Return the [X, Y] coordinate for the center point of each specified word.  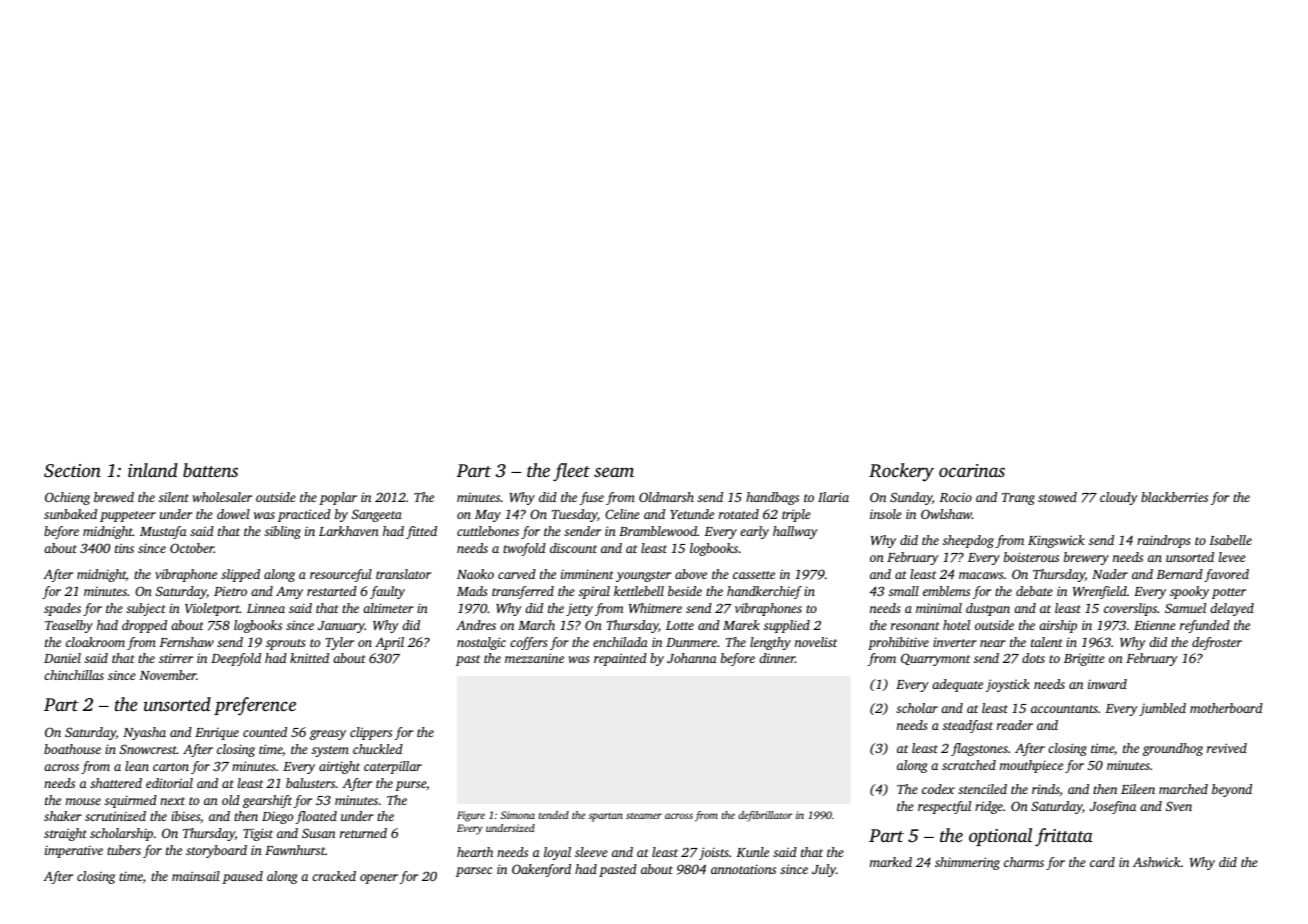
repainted [620, 659]
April [389, 643]
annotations [743, 869]
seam [614, 472]
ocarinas [972, 470]
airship [1058, 626]
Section [72, 471]
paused [242, 877]
